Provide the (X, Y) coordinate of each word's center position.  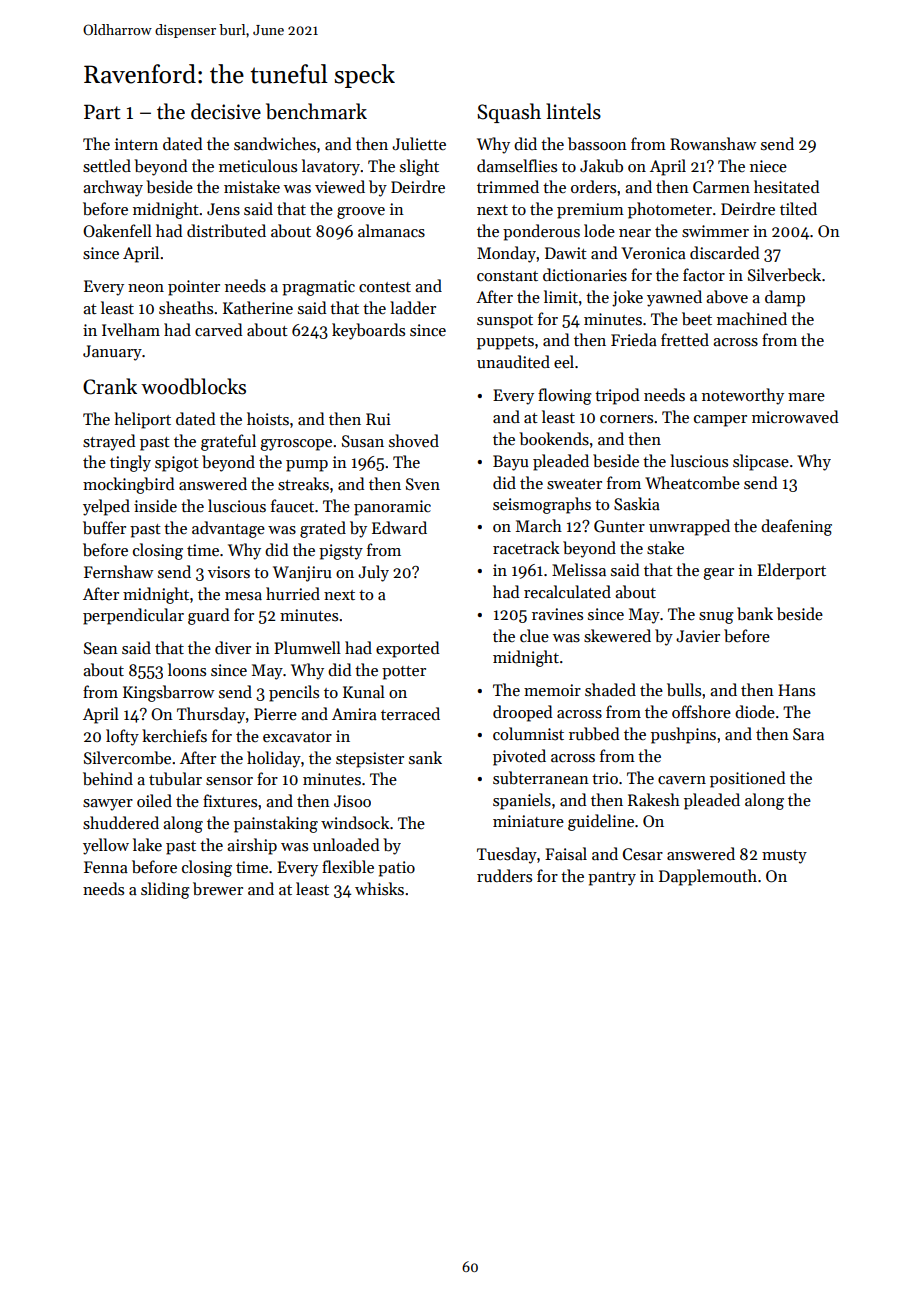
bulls (684, 689)
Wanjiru (302, 574)
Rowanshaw (713, 143)
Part (102, 112)
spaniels (522, 801)
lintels (573, 111)
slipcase (761, 462)
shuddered (121, 823)
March (539, 525)
